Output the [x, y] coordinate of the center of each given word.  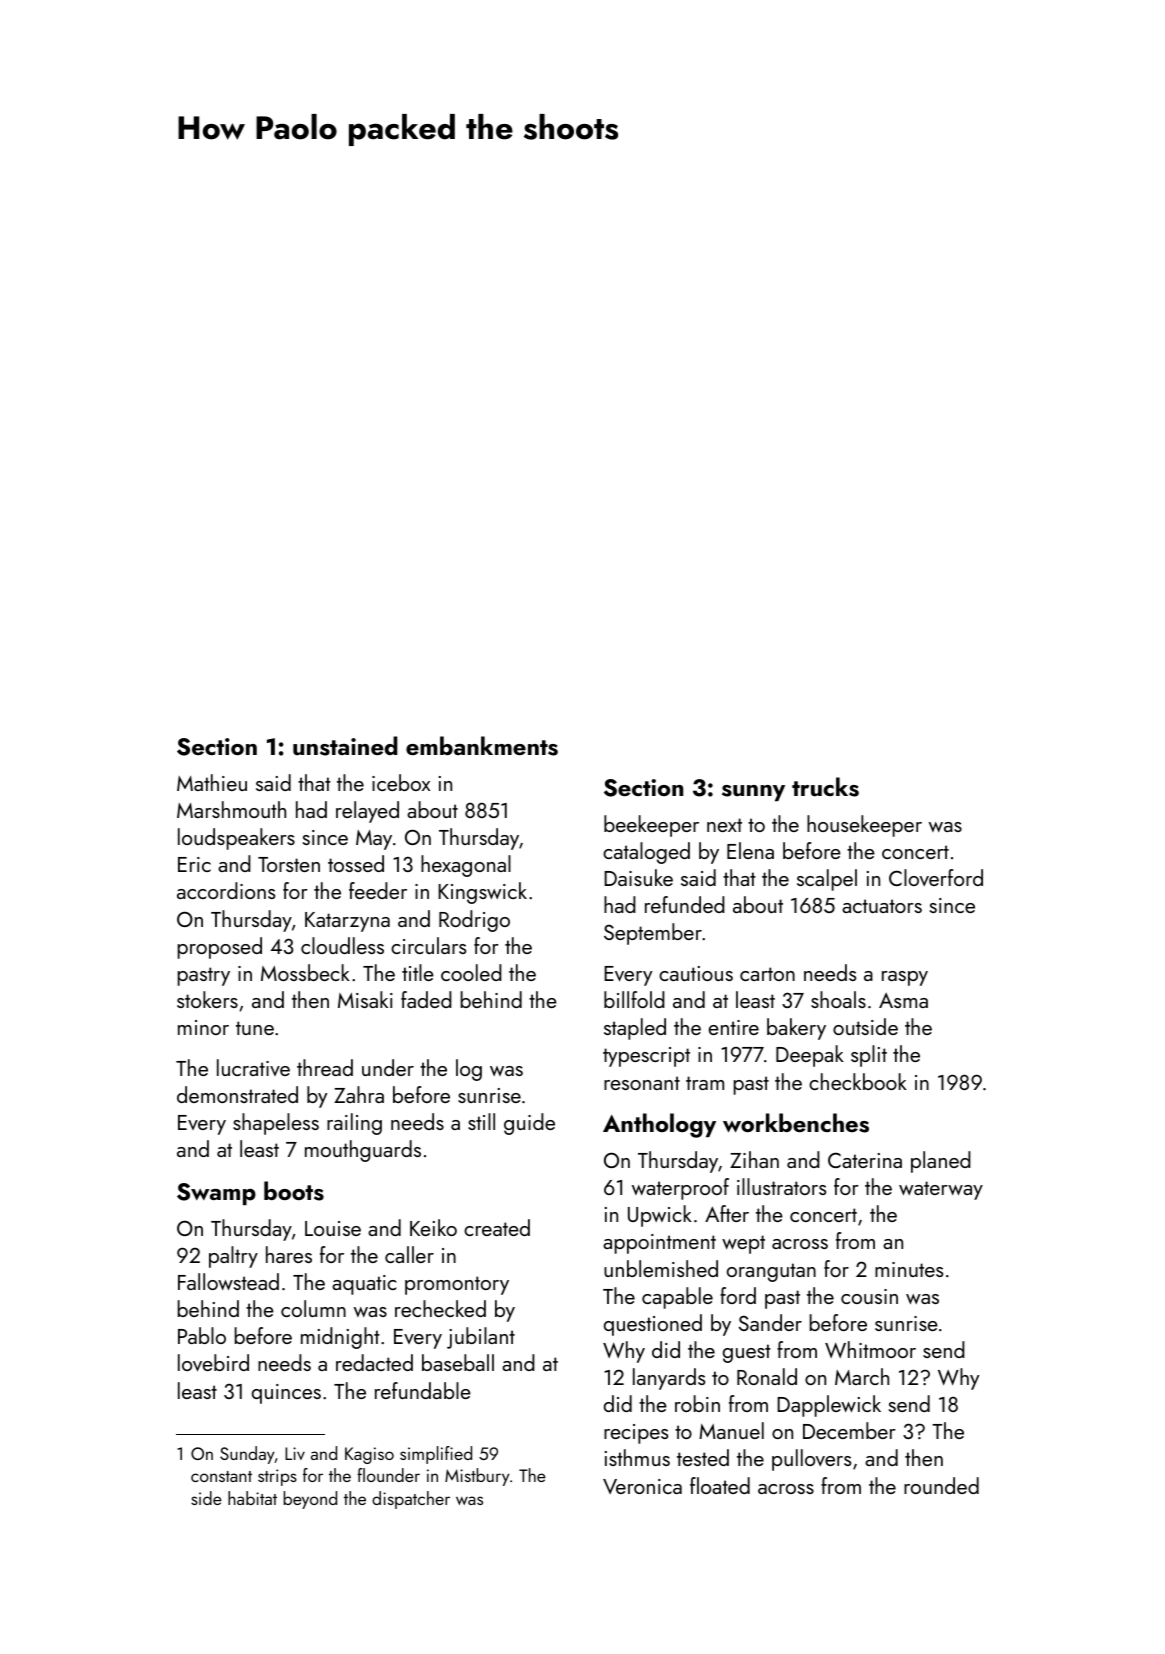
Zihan [754, 1159]
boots [294, 1191]
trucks [825, 787]
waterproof [680, 1189]
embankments [482, 746]
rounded [941, 1485]
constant [221, 1476]
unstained [345, 746]
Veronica [642, 1486]
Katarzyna [347, 922]
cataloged [646, 853]
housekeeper [864, 826]
